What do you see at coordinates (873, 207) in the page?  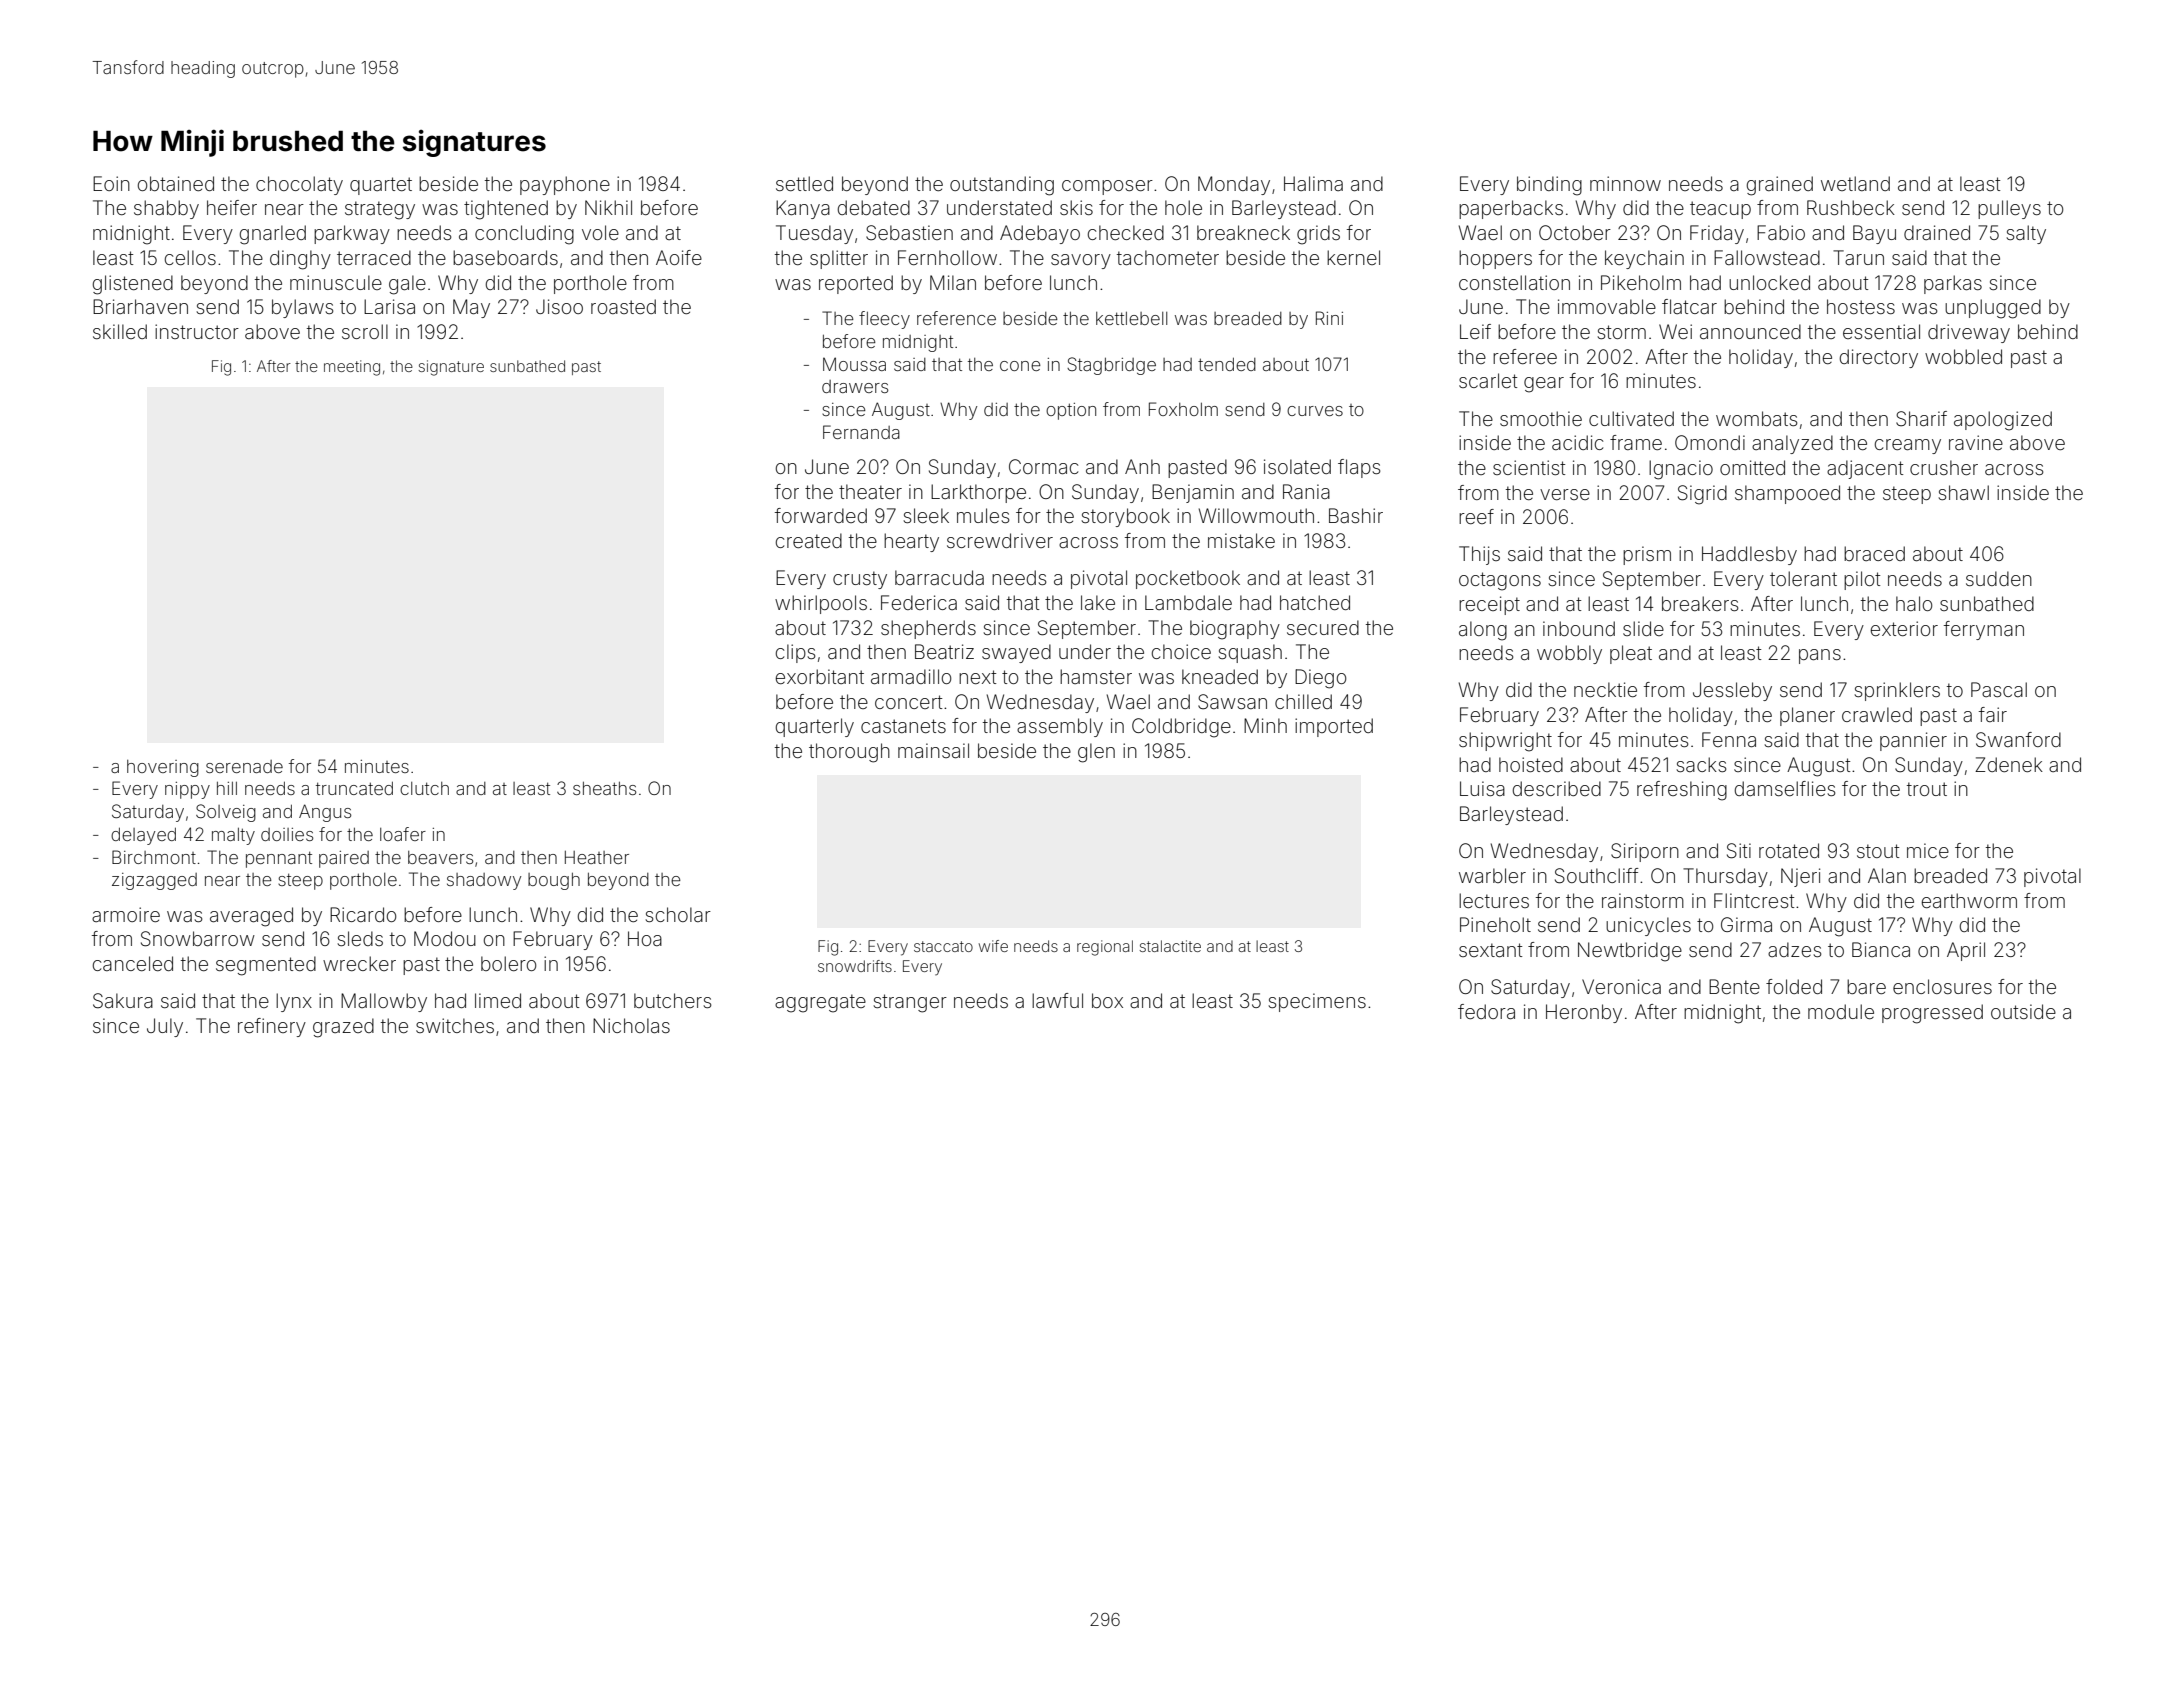 I see `debated` at bounding box center [873, 207].
